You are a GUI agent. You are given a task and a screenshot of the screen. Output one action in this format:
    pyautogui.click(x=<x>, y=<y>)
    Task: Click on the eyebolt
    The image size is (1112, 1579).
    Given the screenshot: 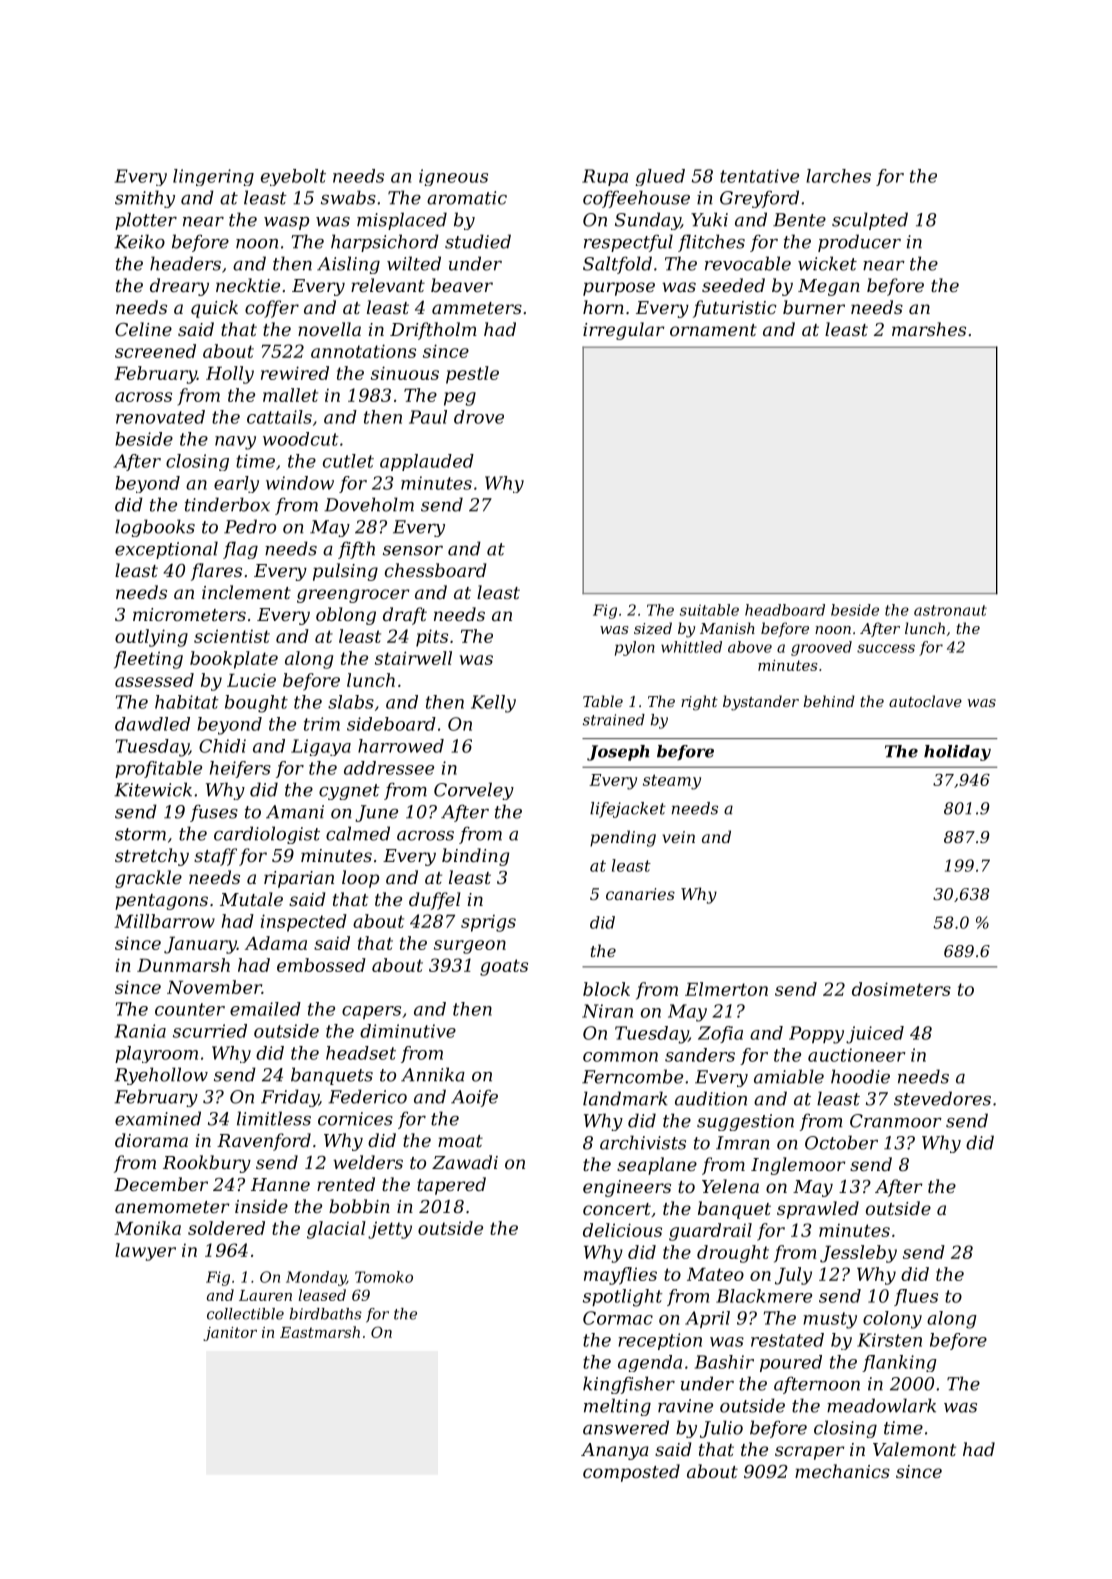 What is the action you would take?
    pyautogui.click(x=293, y=177)
